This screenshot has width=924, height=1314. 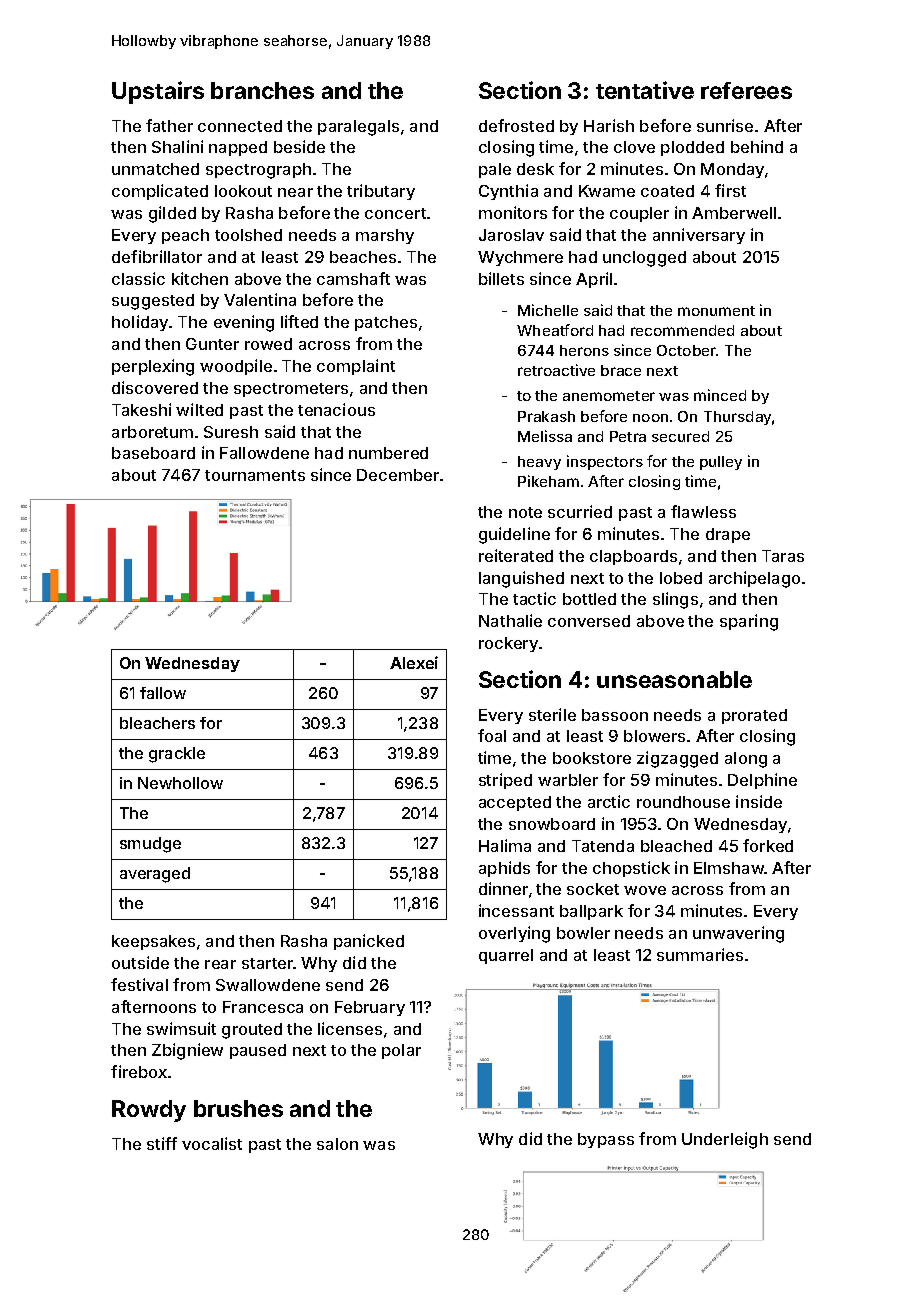 I want to click on flawless, so click(x=703, y=511).
